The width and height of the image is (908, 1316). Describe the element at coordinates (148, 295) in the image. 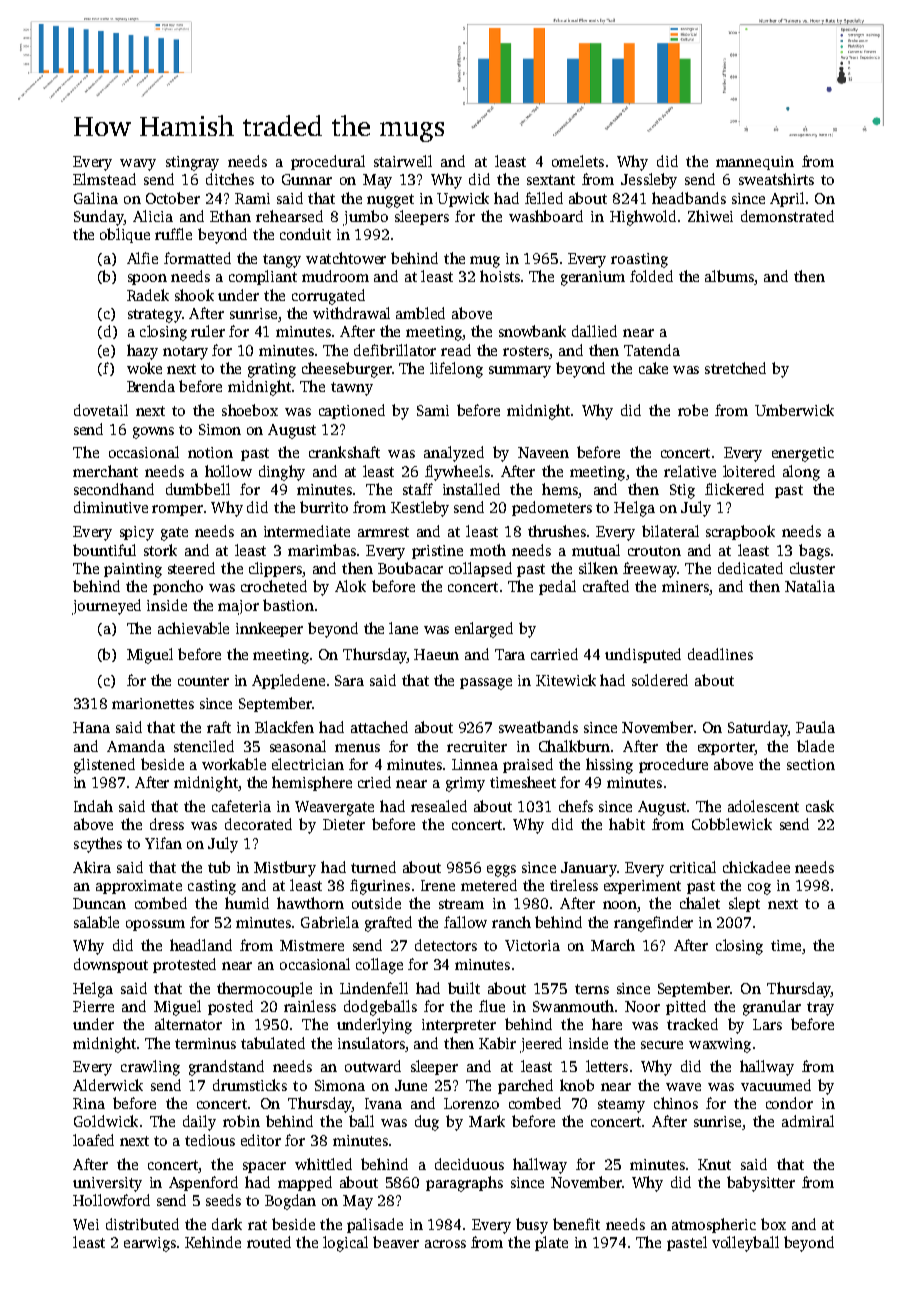

I see `Radek` at that location.
